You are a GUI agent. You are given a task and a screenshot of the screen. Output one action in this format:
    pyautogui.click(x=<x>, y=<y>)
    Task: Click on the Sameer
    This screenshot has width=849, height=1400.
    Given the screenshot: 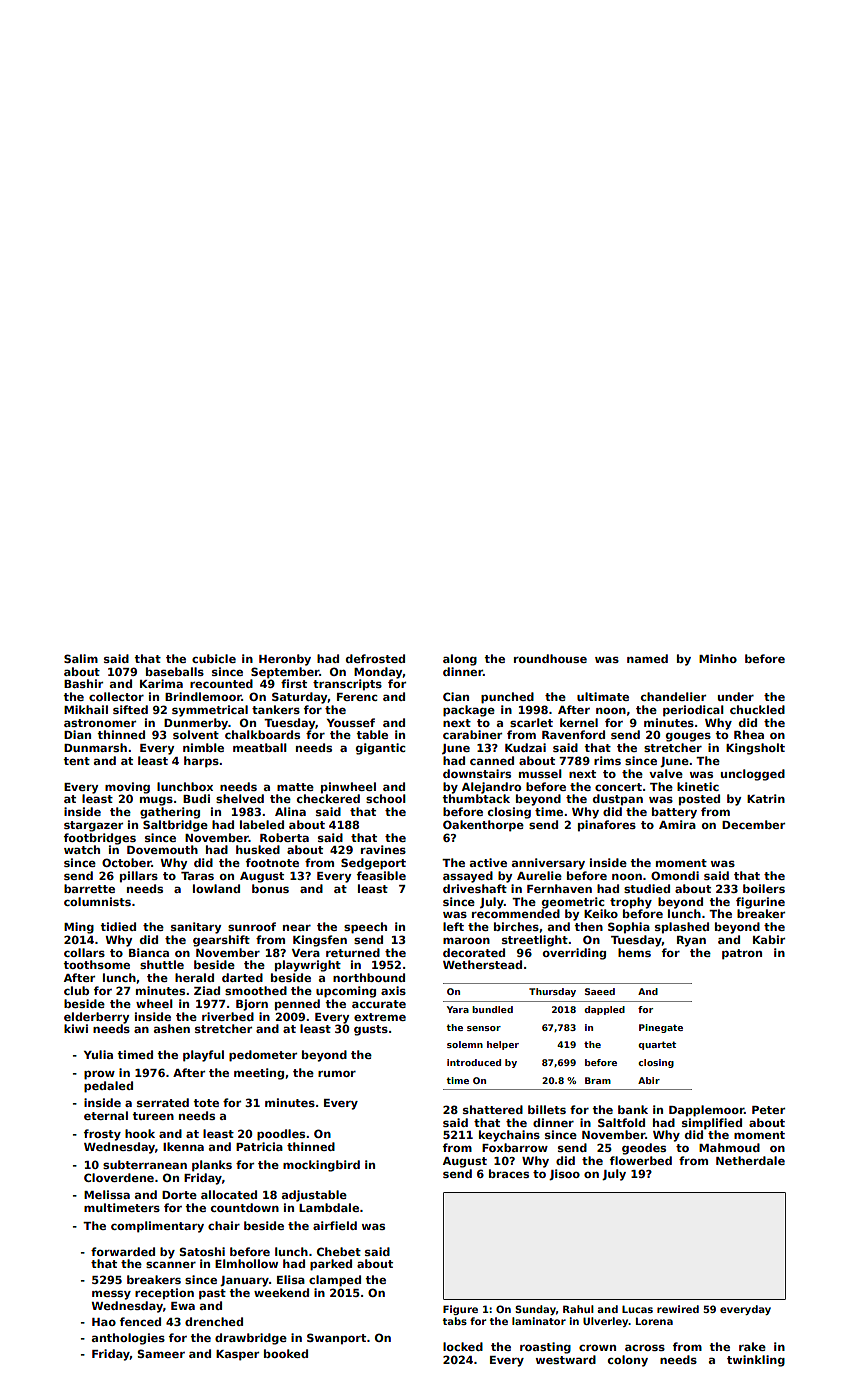 What is the action you would take?
    pyautogui.click(x=161, y=1353)
